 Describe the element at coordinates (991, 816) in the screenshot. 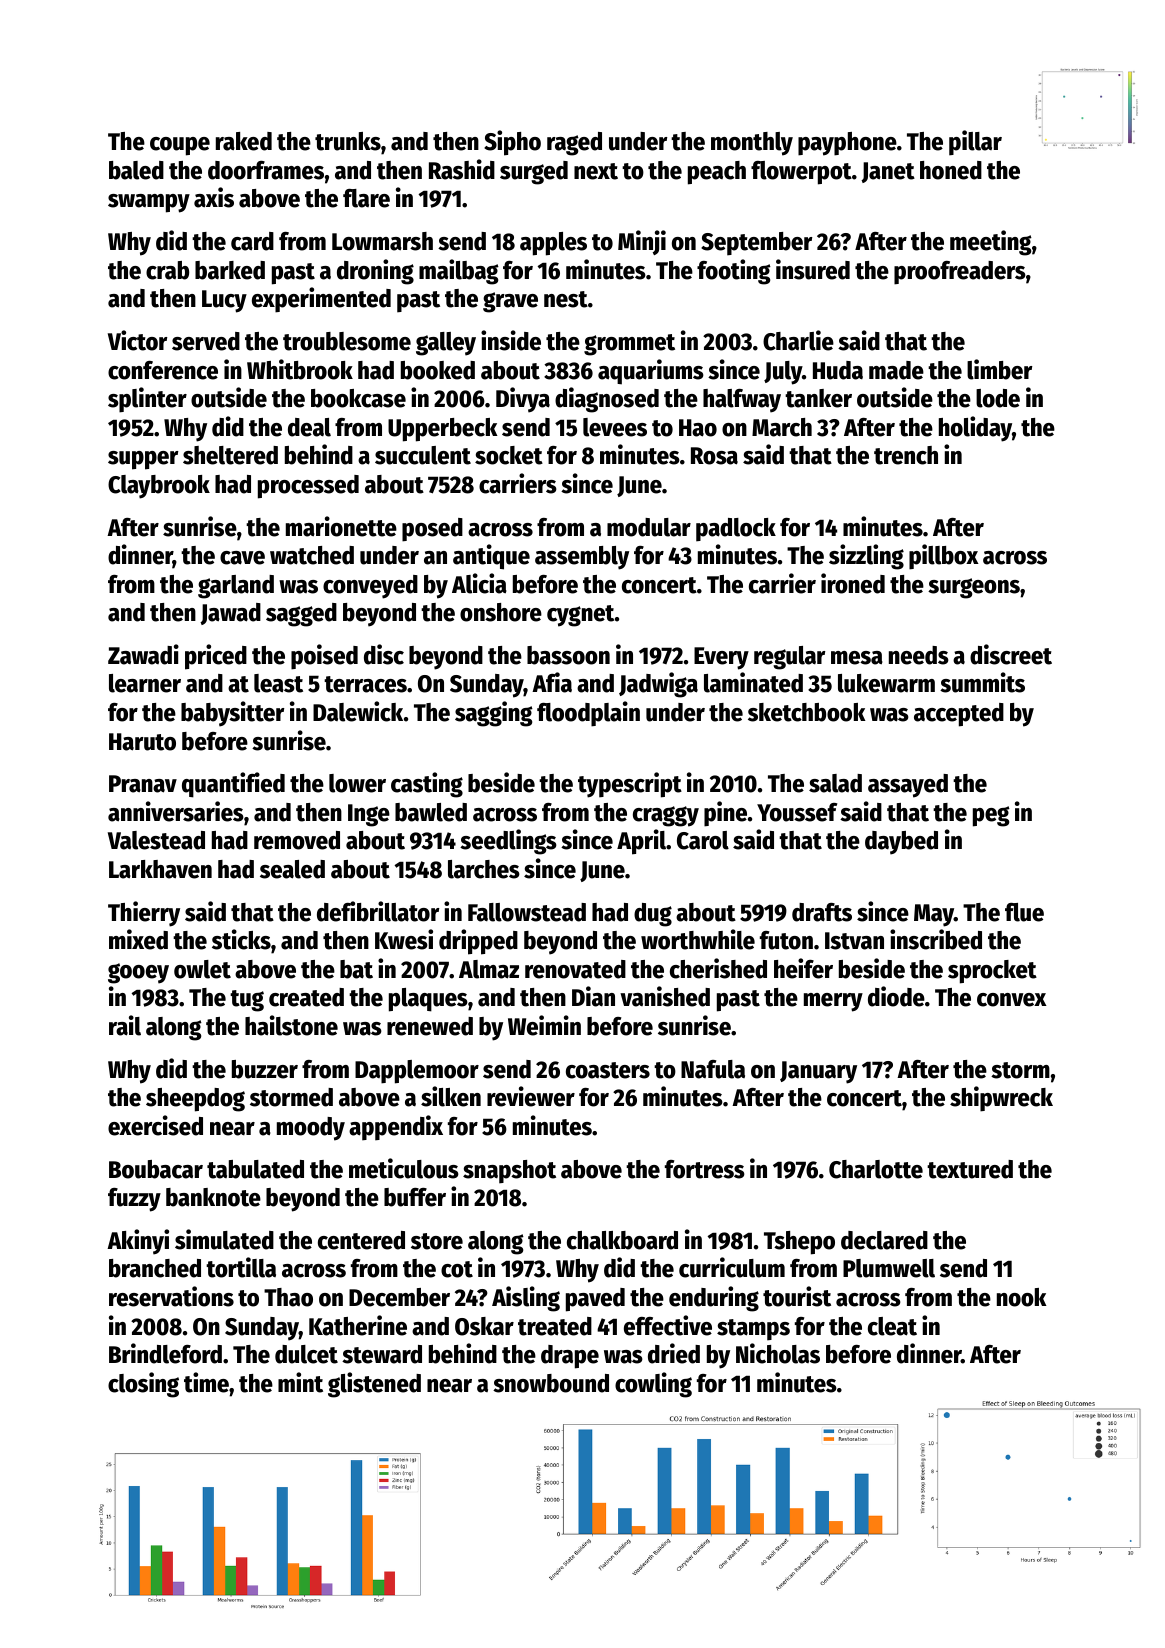

I see `peg` at that location.
